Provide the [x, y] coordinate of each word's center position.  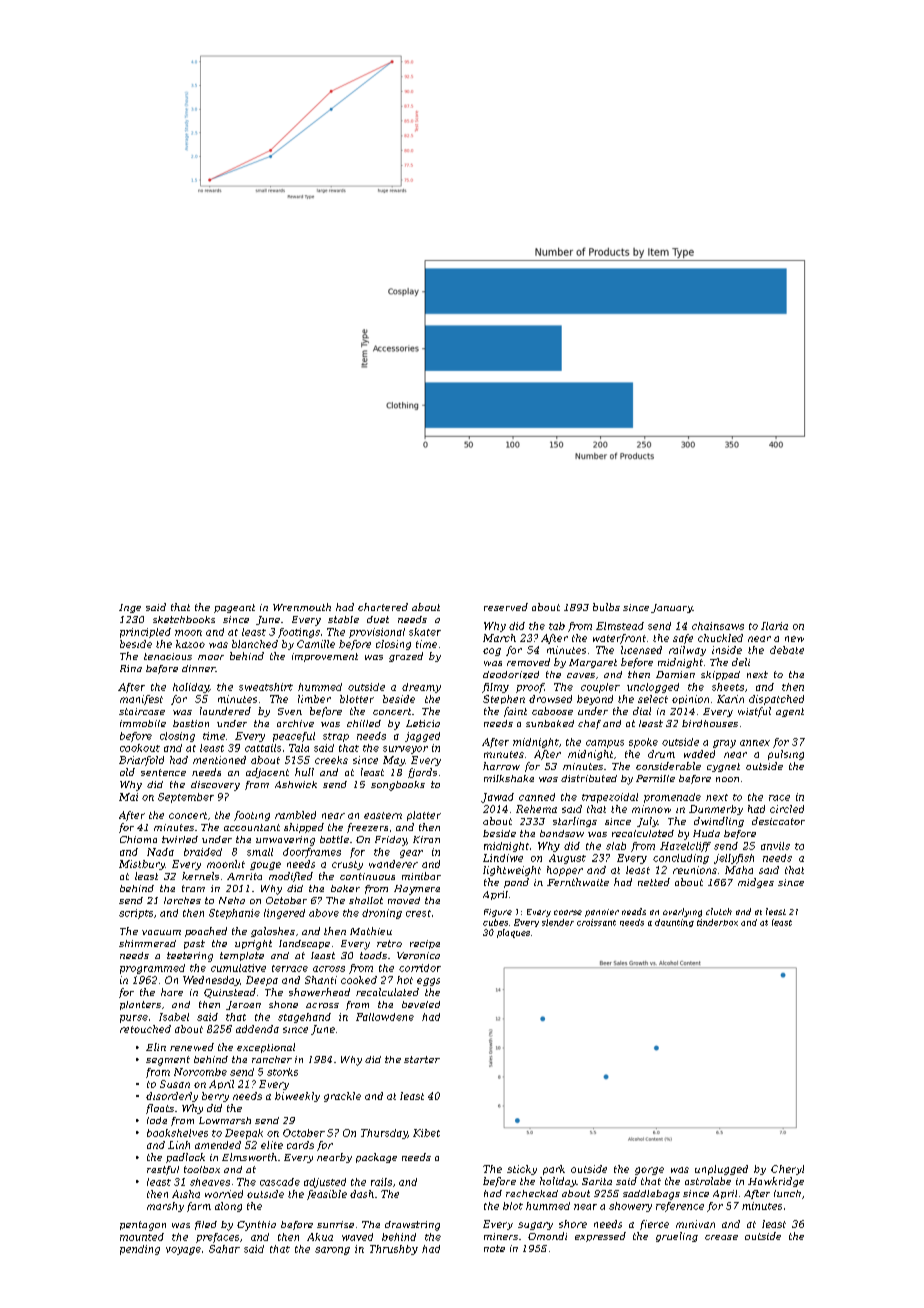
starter [422, 1059]
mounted [142, 1237]
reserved [506, 607]
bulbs [606, 607]
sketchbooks [184, 619]
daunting [674, 923]
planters [140, 1005]
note [494, 1248]
